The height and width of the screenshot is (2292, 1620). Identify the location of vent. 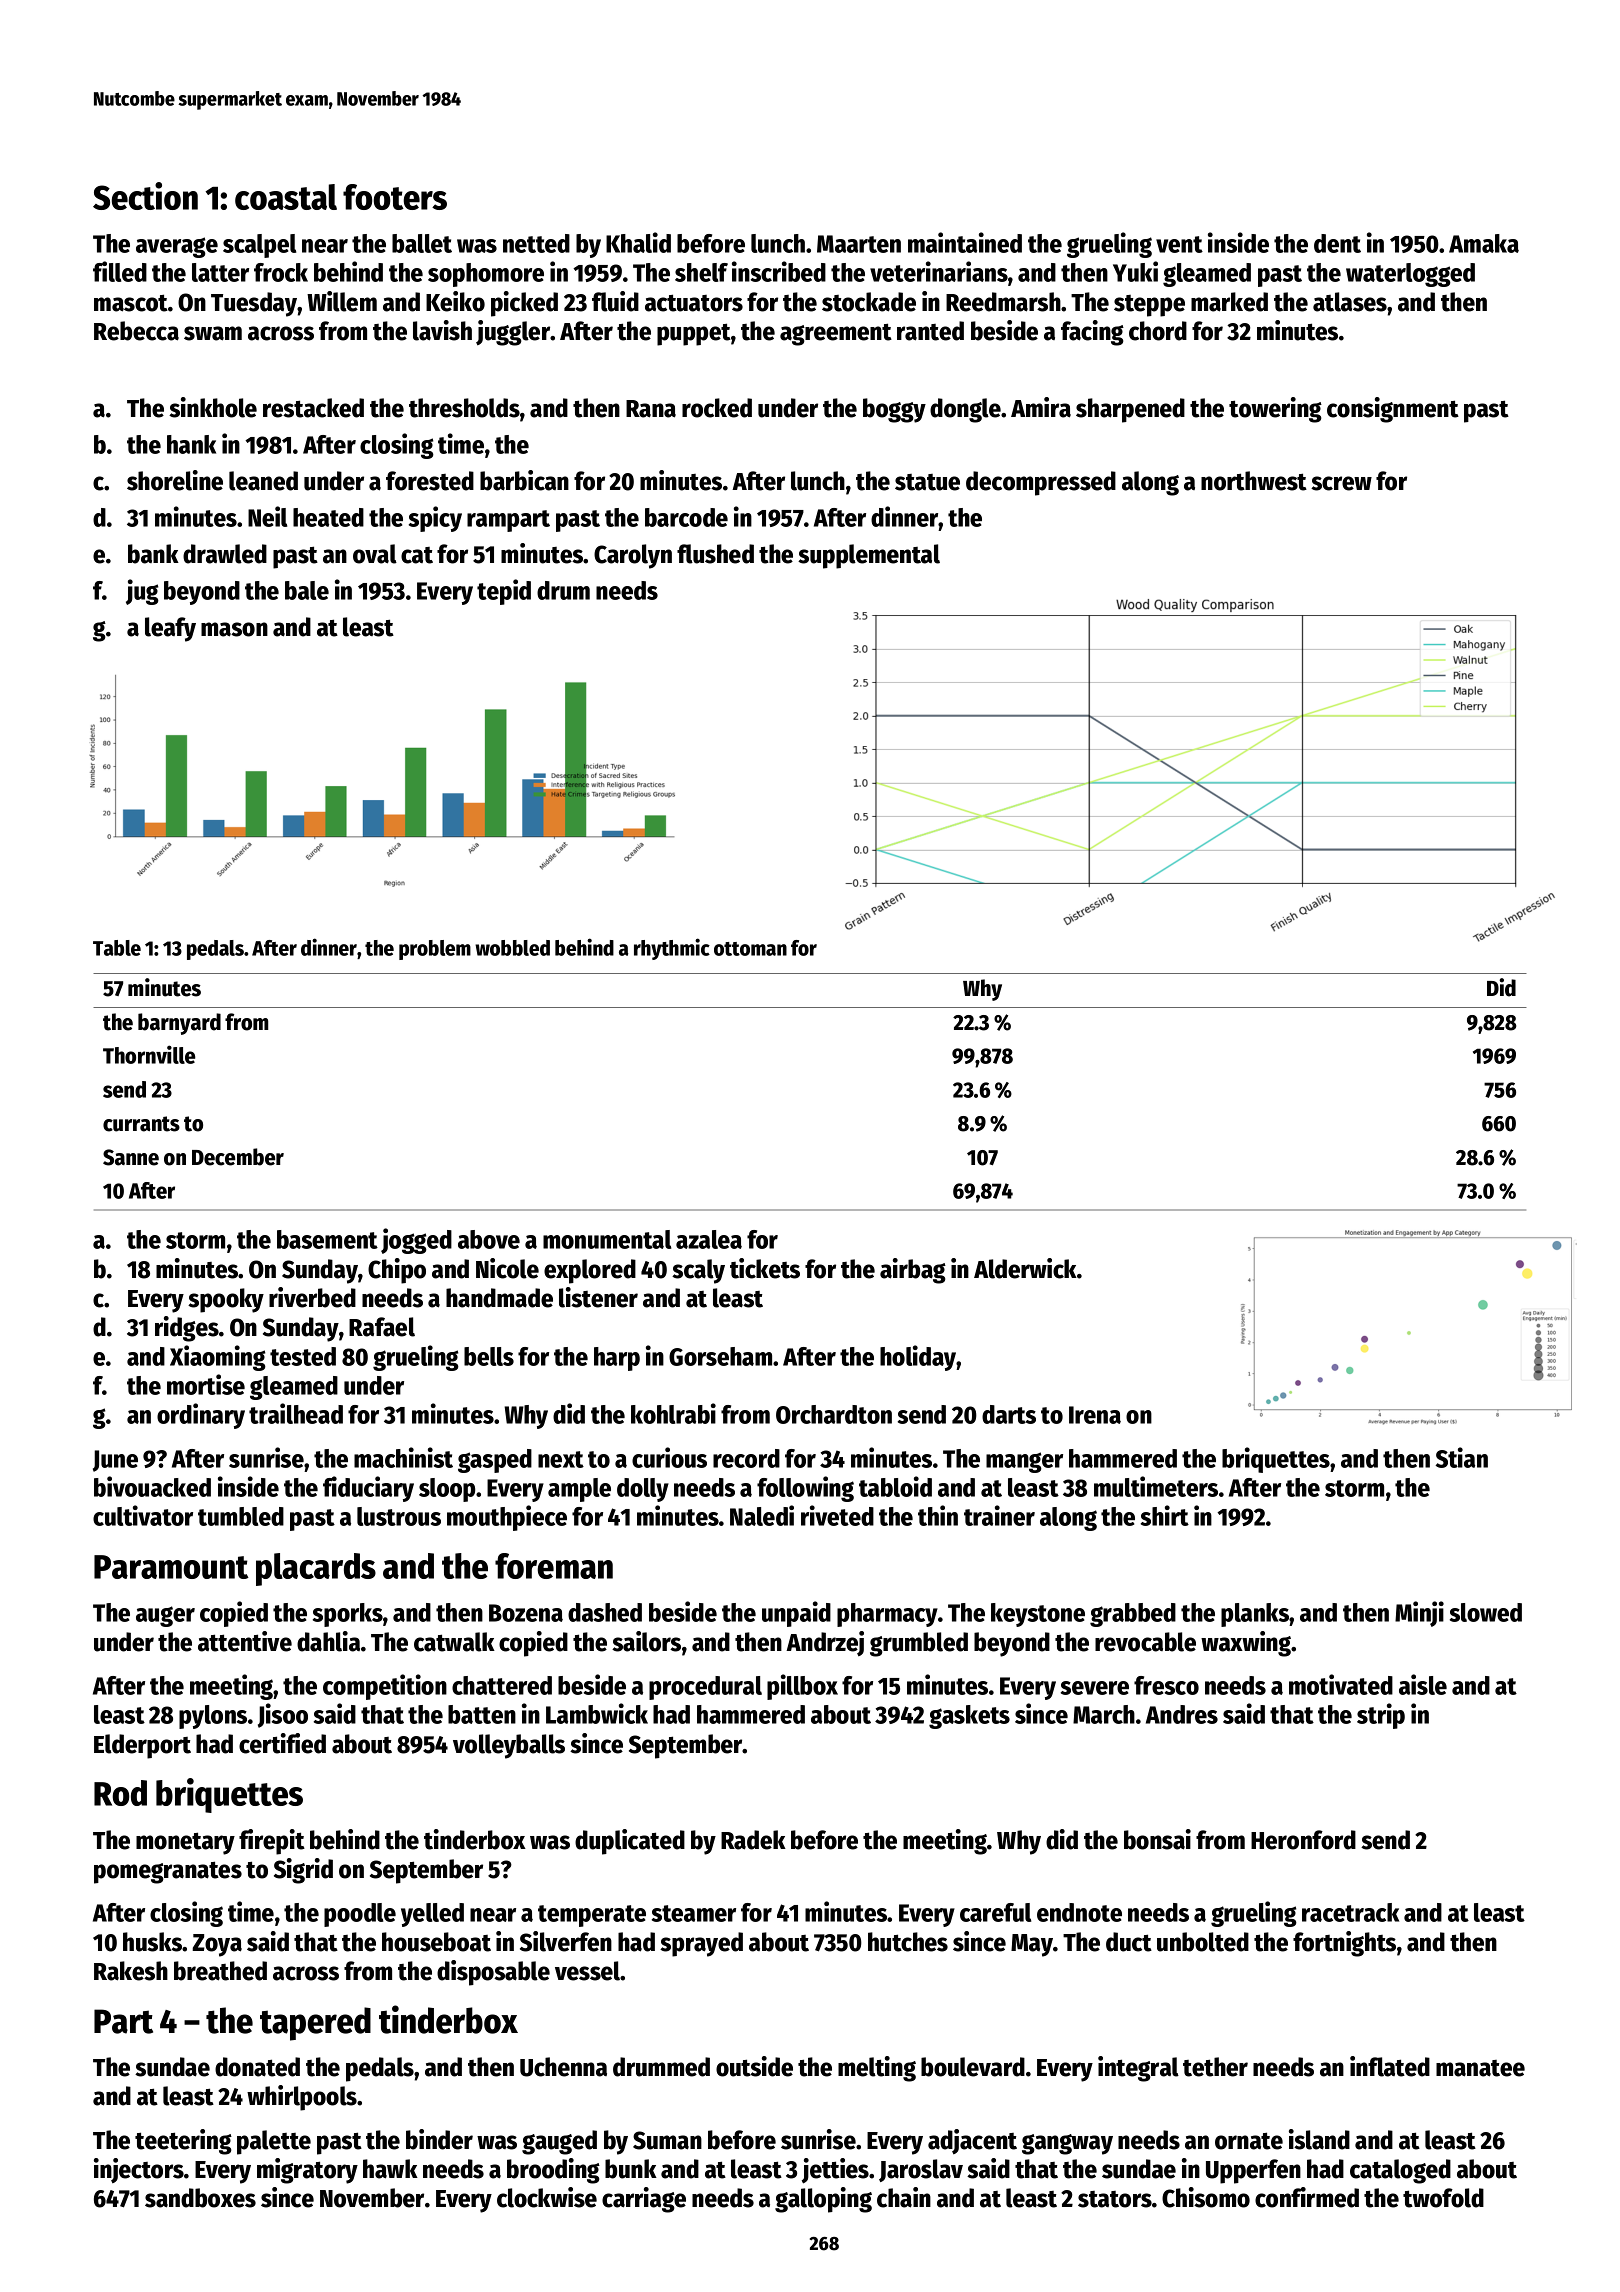
(1179, 244).
